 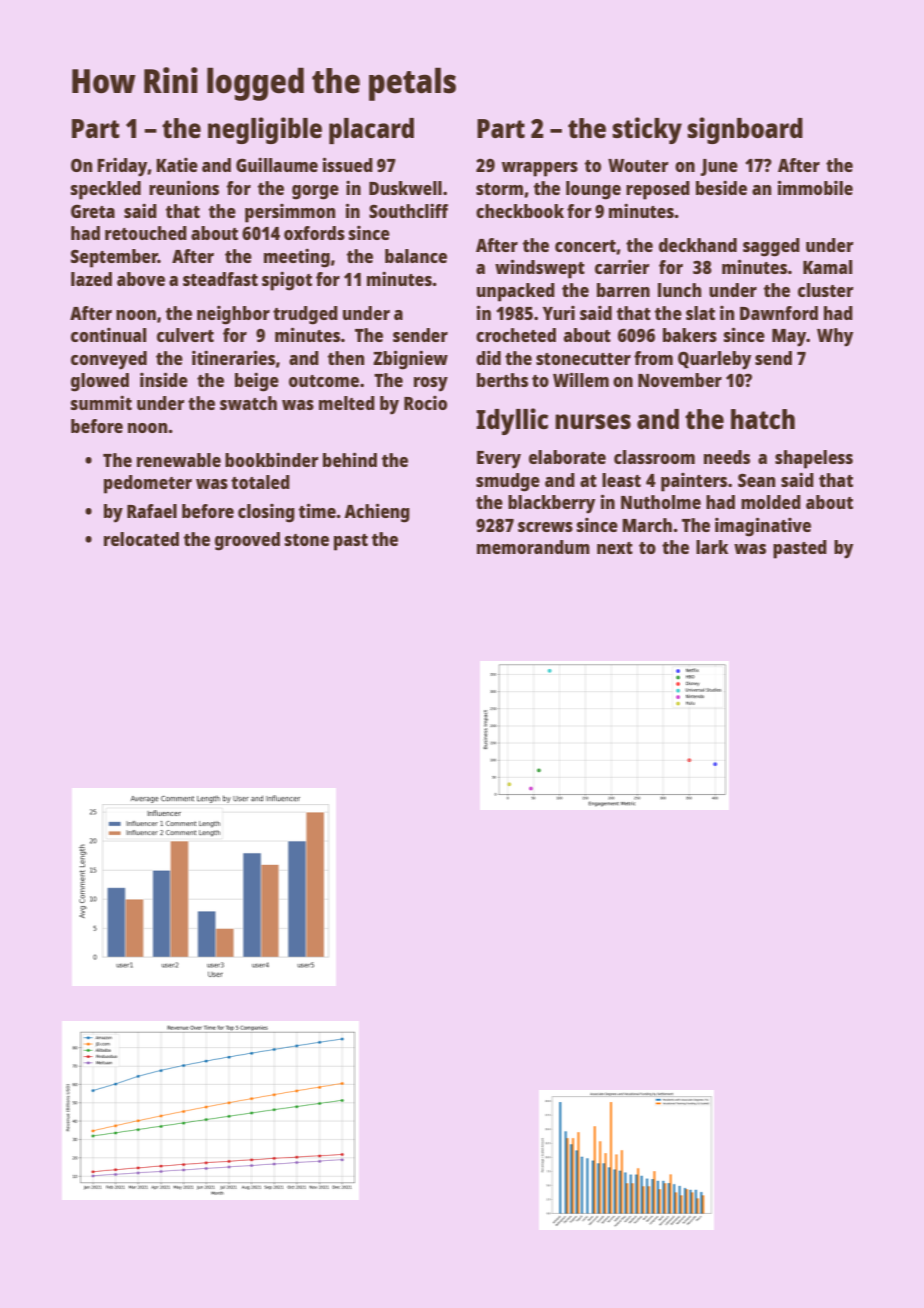 What do you see at coordinates (248, 403) in the image?
I see `swatch` at bounding box center [248, 403].
